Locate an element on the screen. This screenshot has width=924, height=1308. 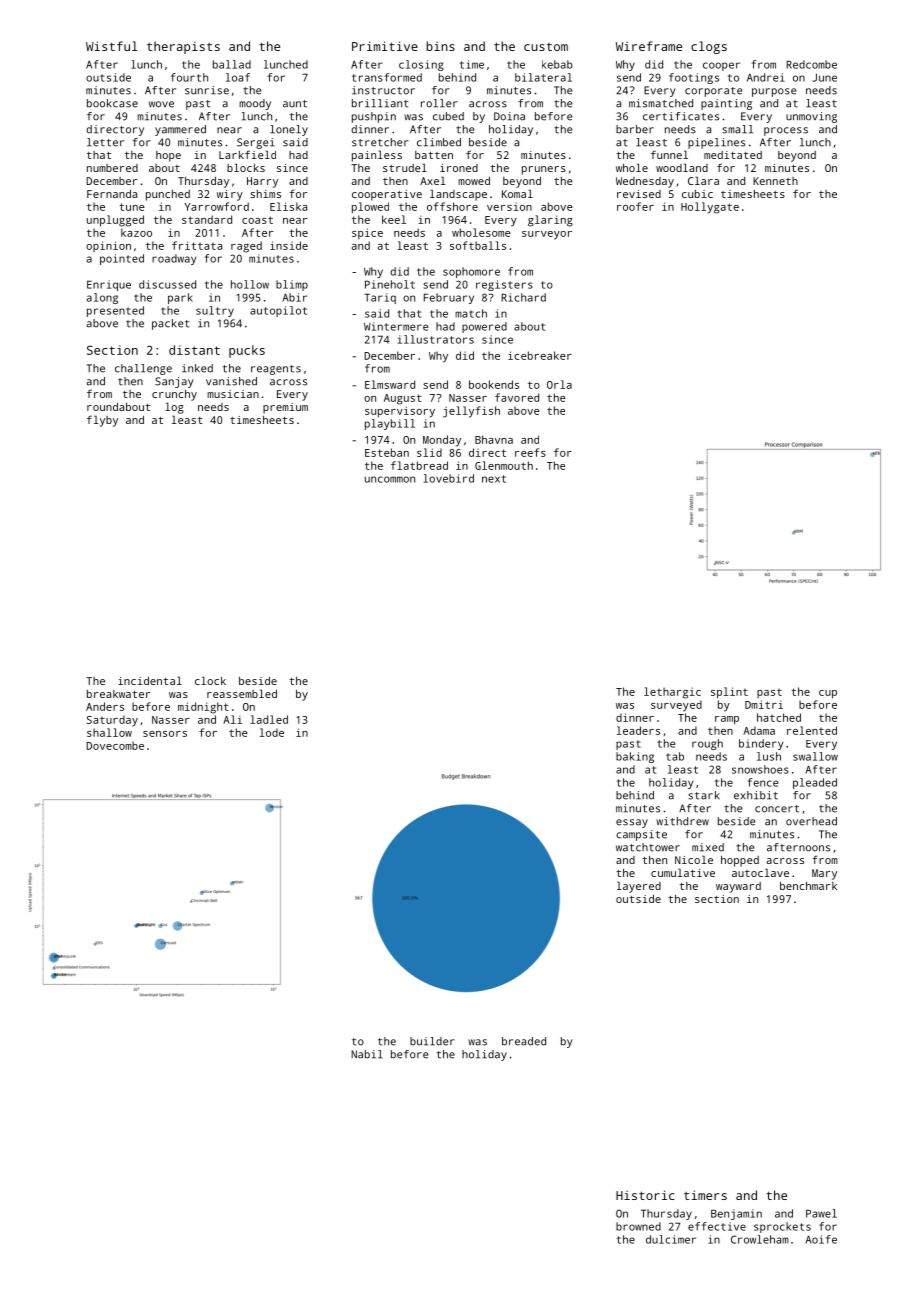
benchmark is located at coordinates (808, 886).
